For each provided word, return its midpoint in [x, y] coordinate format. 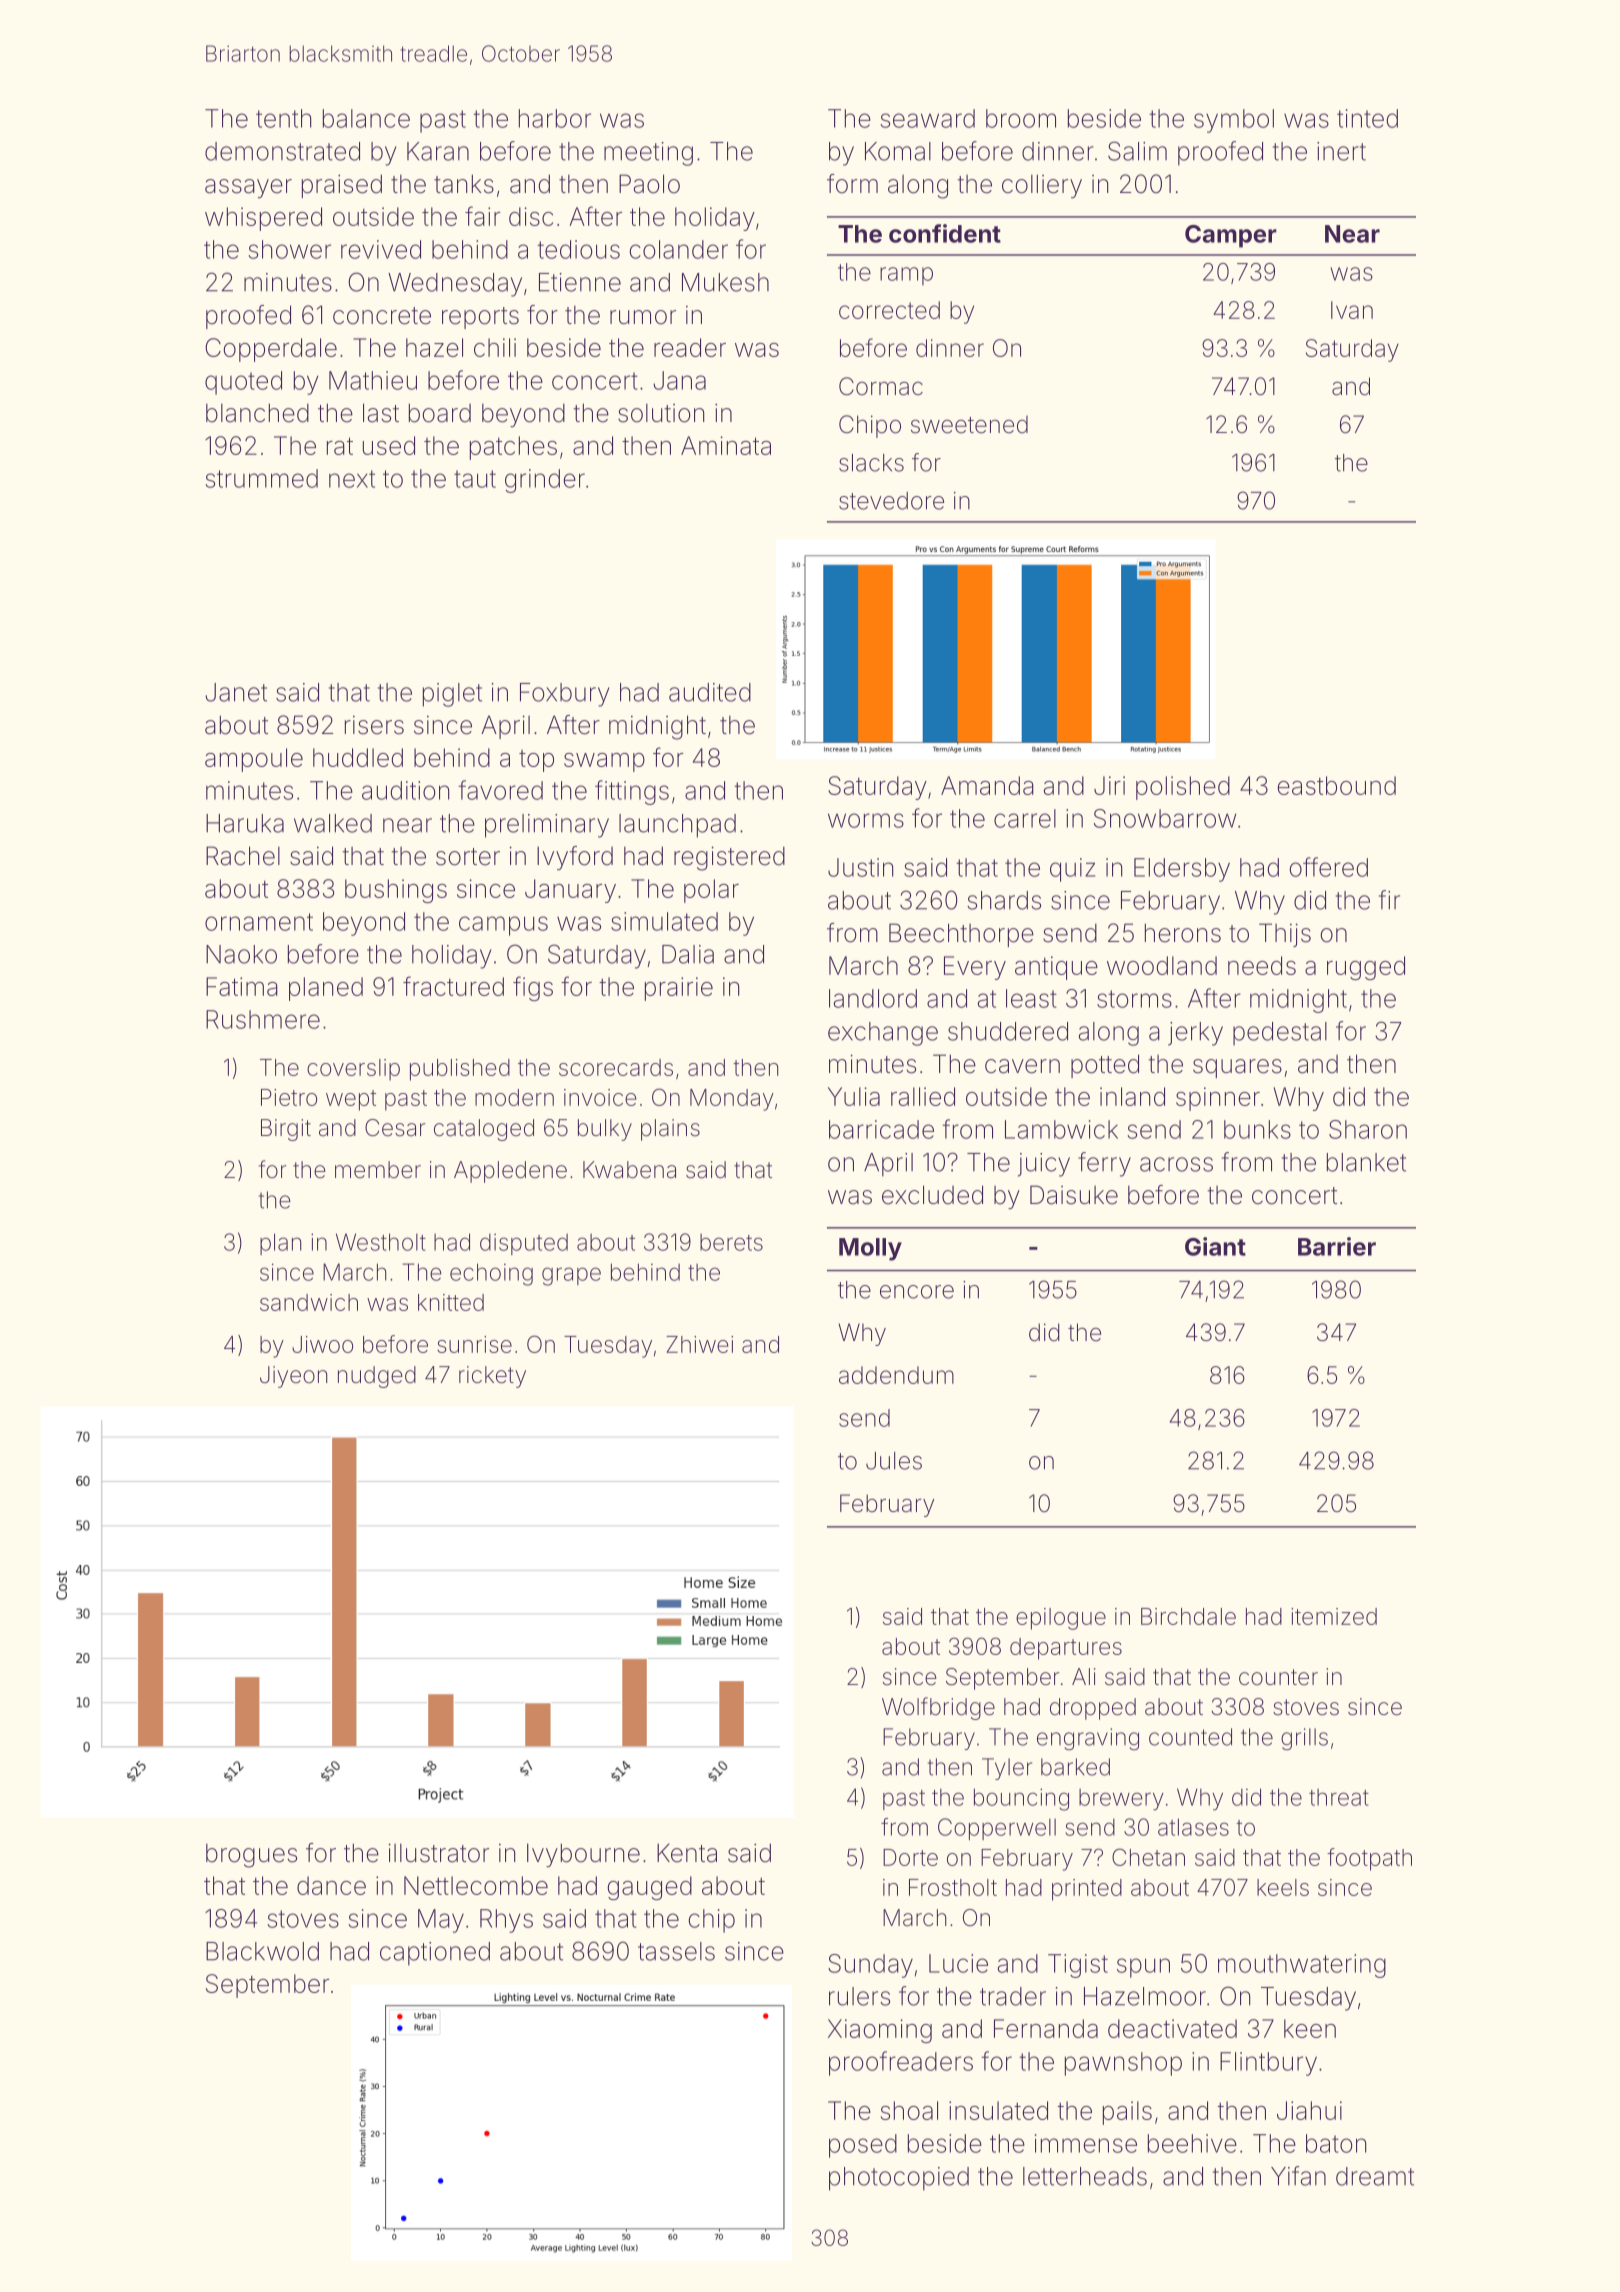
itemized [1334, 1616]
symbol [1234, 121]
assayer [248, 188]
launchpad [677, 826]
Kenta [687, 1853]
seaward [927, 118]
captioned [435, 1954]
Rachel [243, 856]
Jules [894, 1461]
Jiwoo [322, 1344]
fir [1389, 899]
